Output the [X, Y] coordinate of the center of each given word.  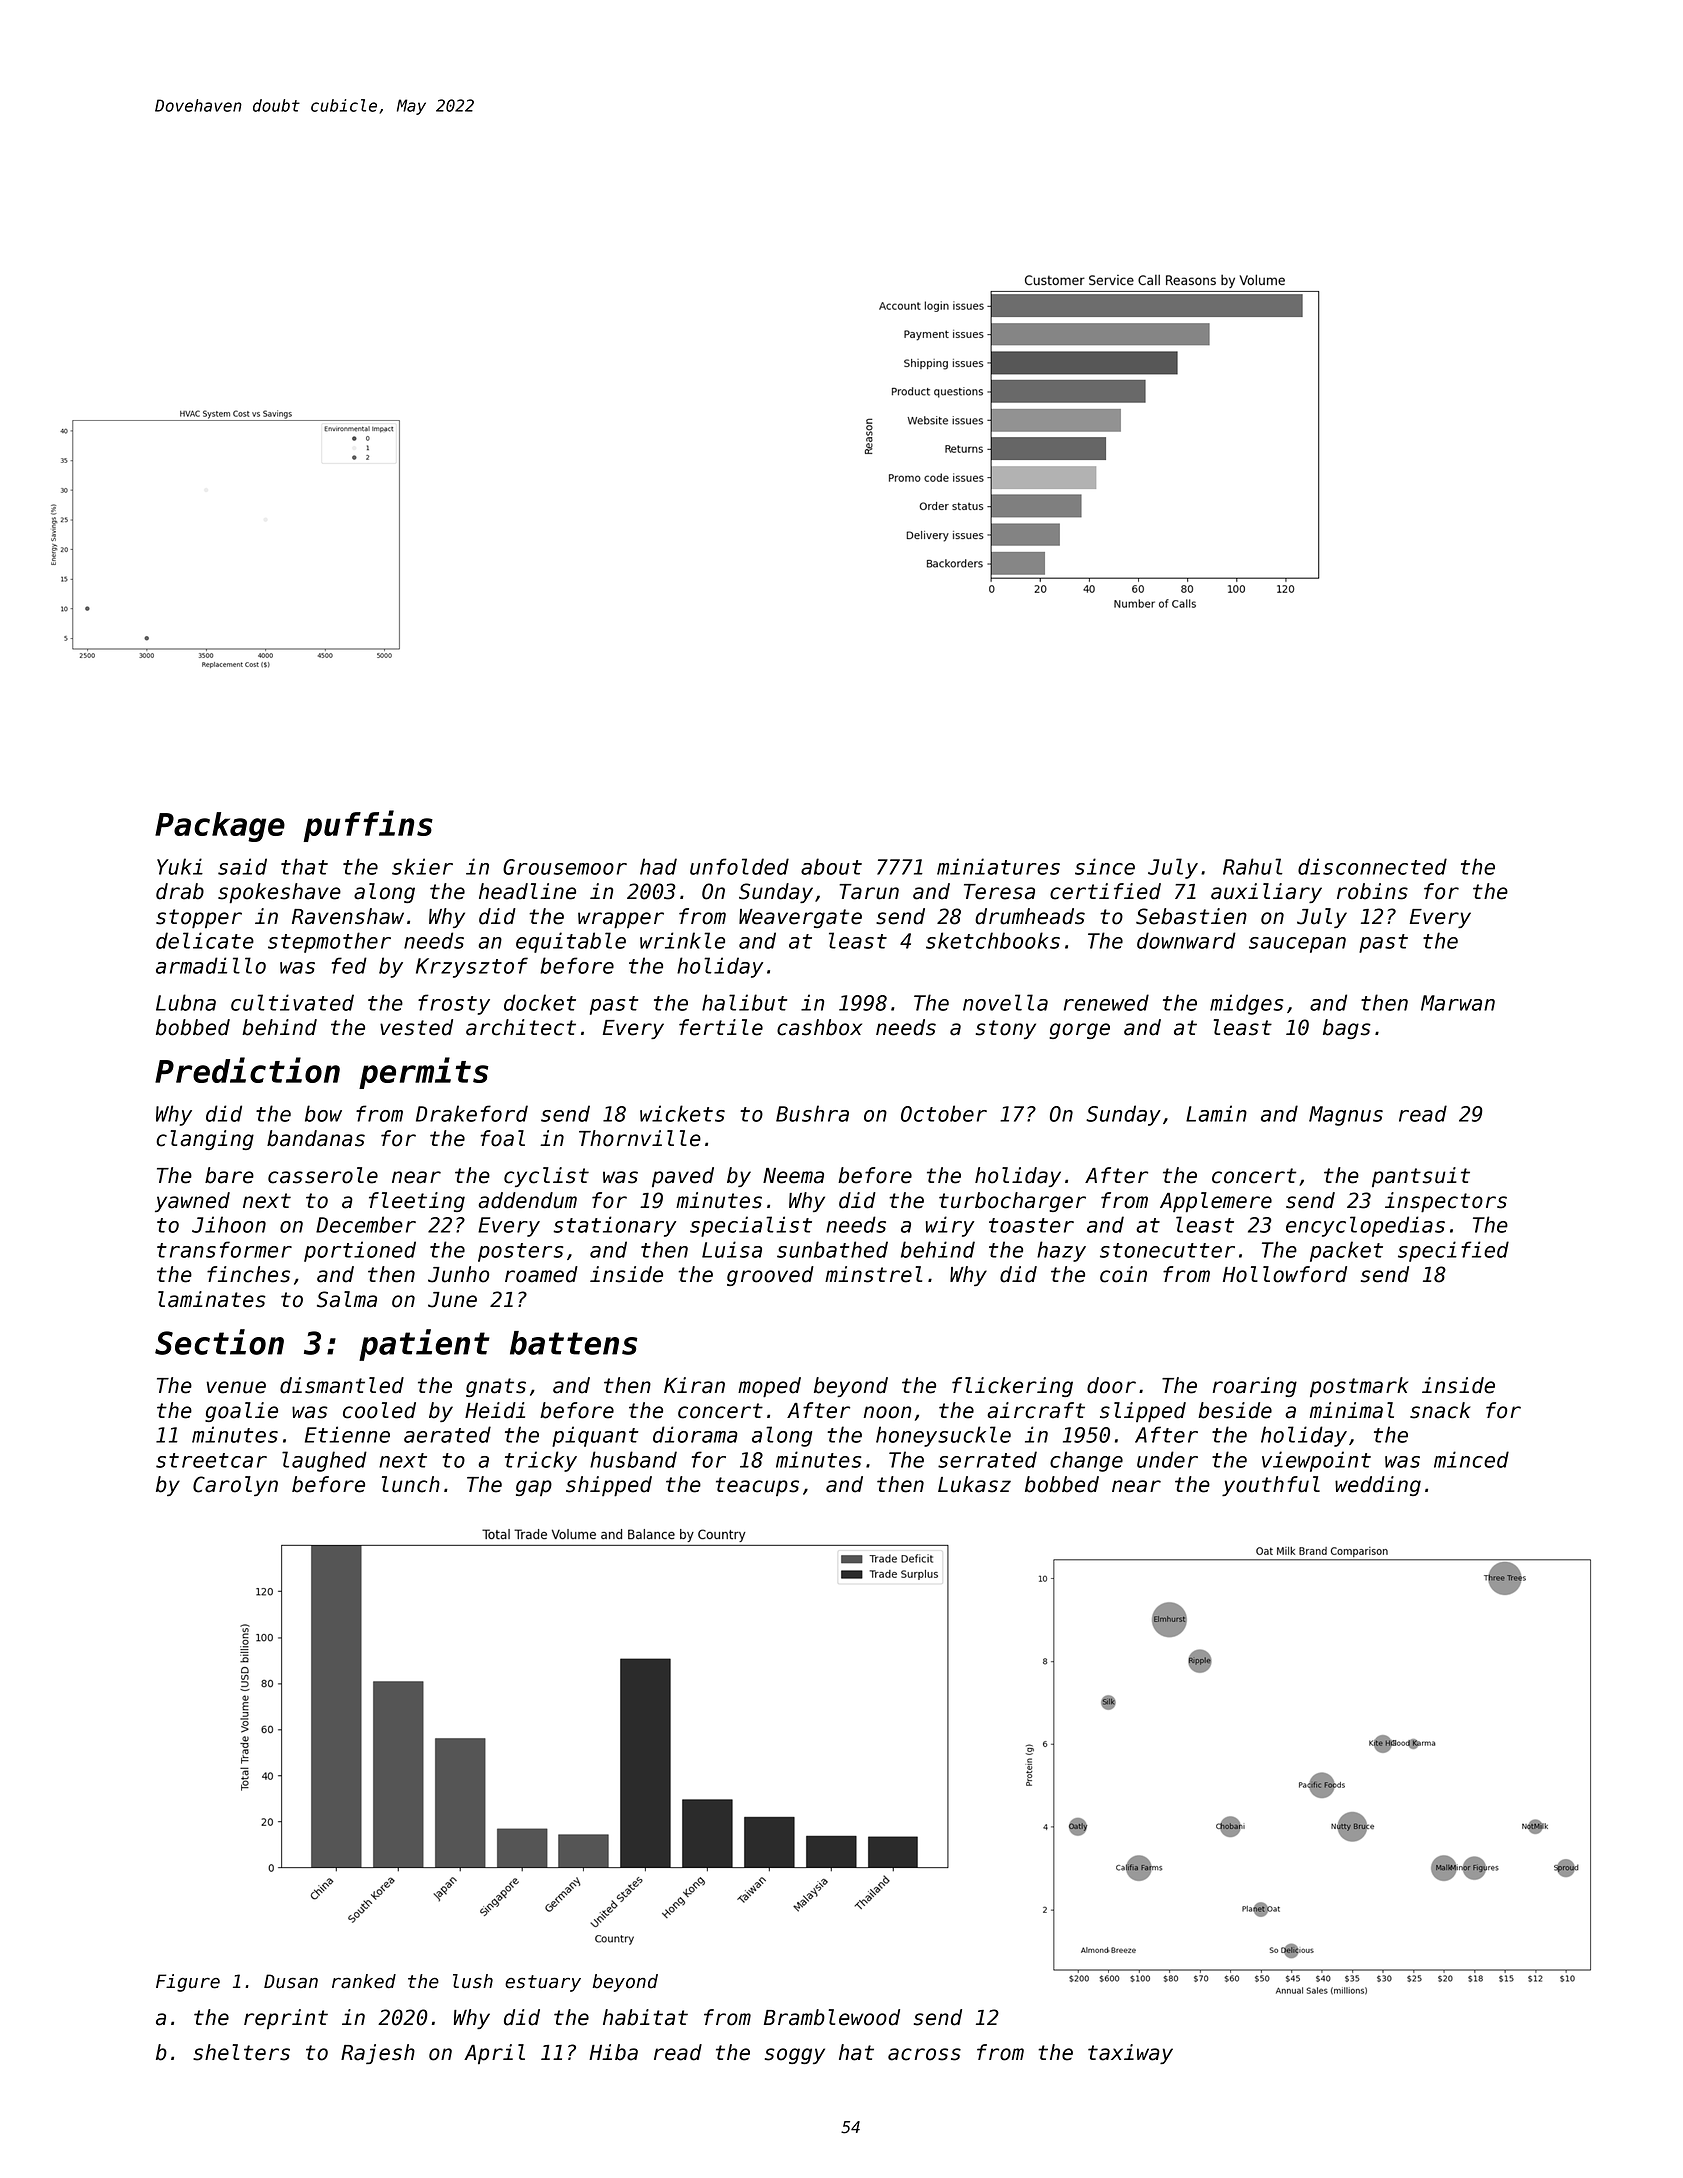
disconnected [1372, 866]
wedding [1378, 1486]
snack [1440, 1410]
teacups [757, 1486]
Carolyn [235, 1486]
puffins [368, 826]
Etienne [347, 1434]
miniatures [998, 866]
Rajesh [378, 2054]
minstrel [873, 1274]
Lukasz [974, 1484]
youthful [1271, 1486]
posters [521, 1252]
